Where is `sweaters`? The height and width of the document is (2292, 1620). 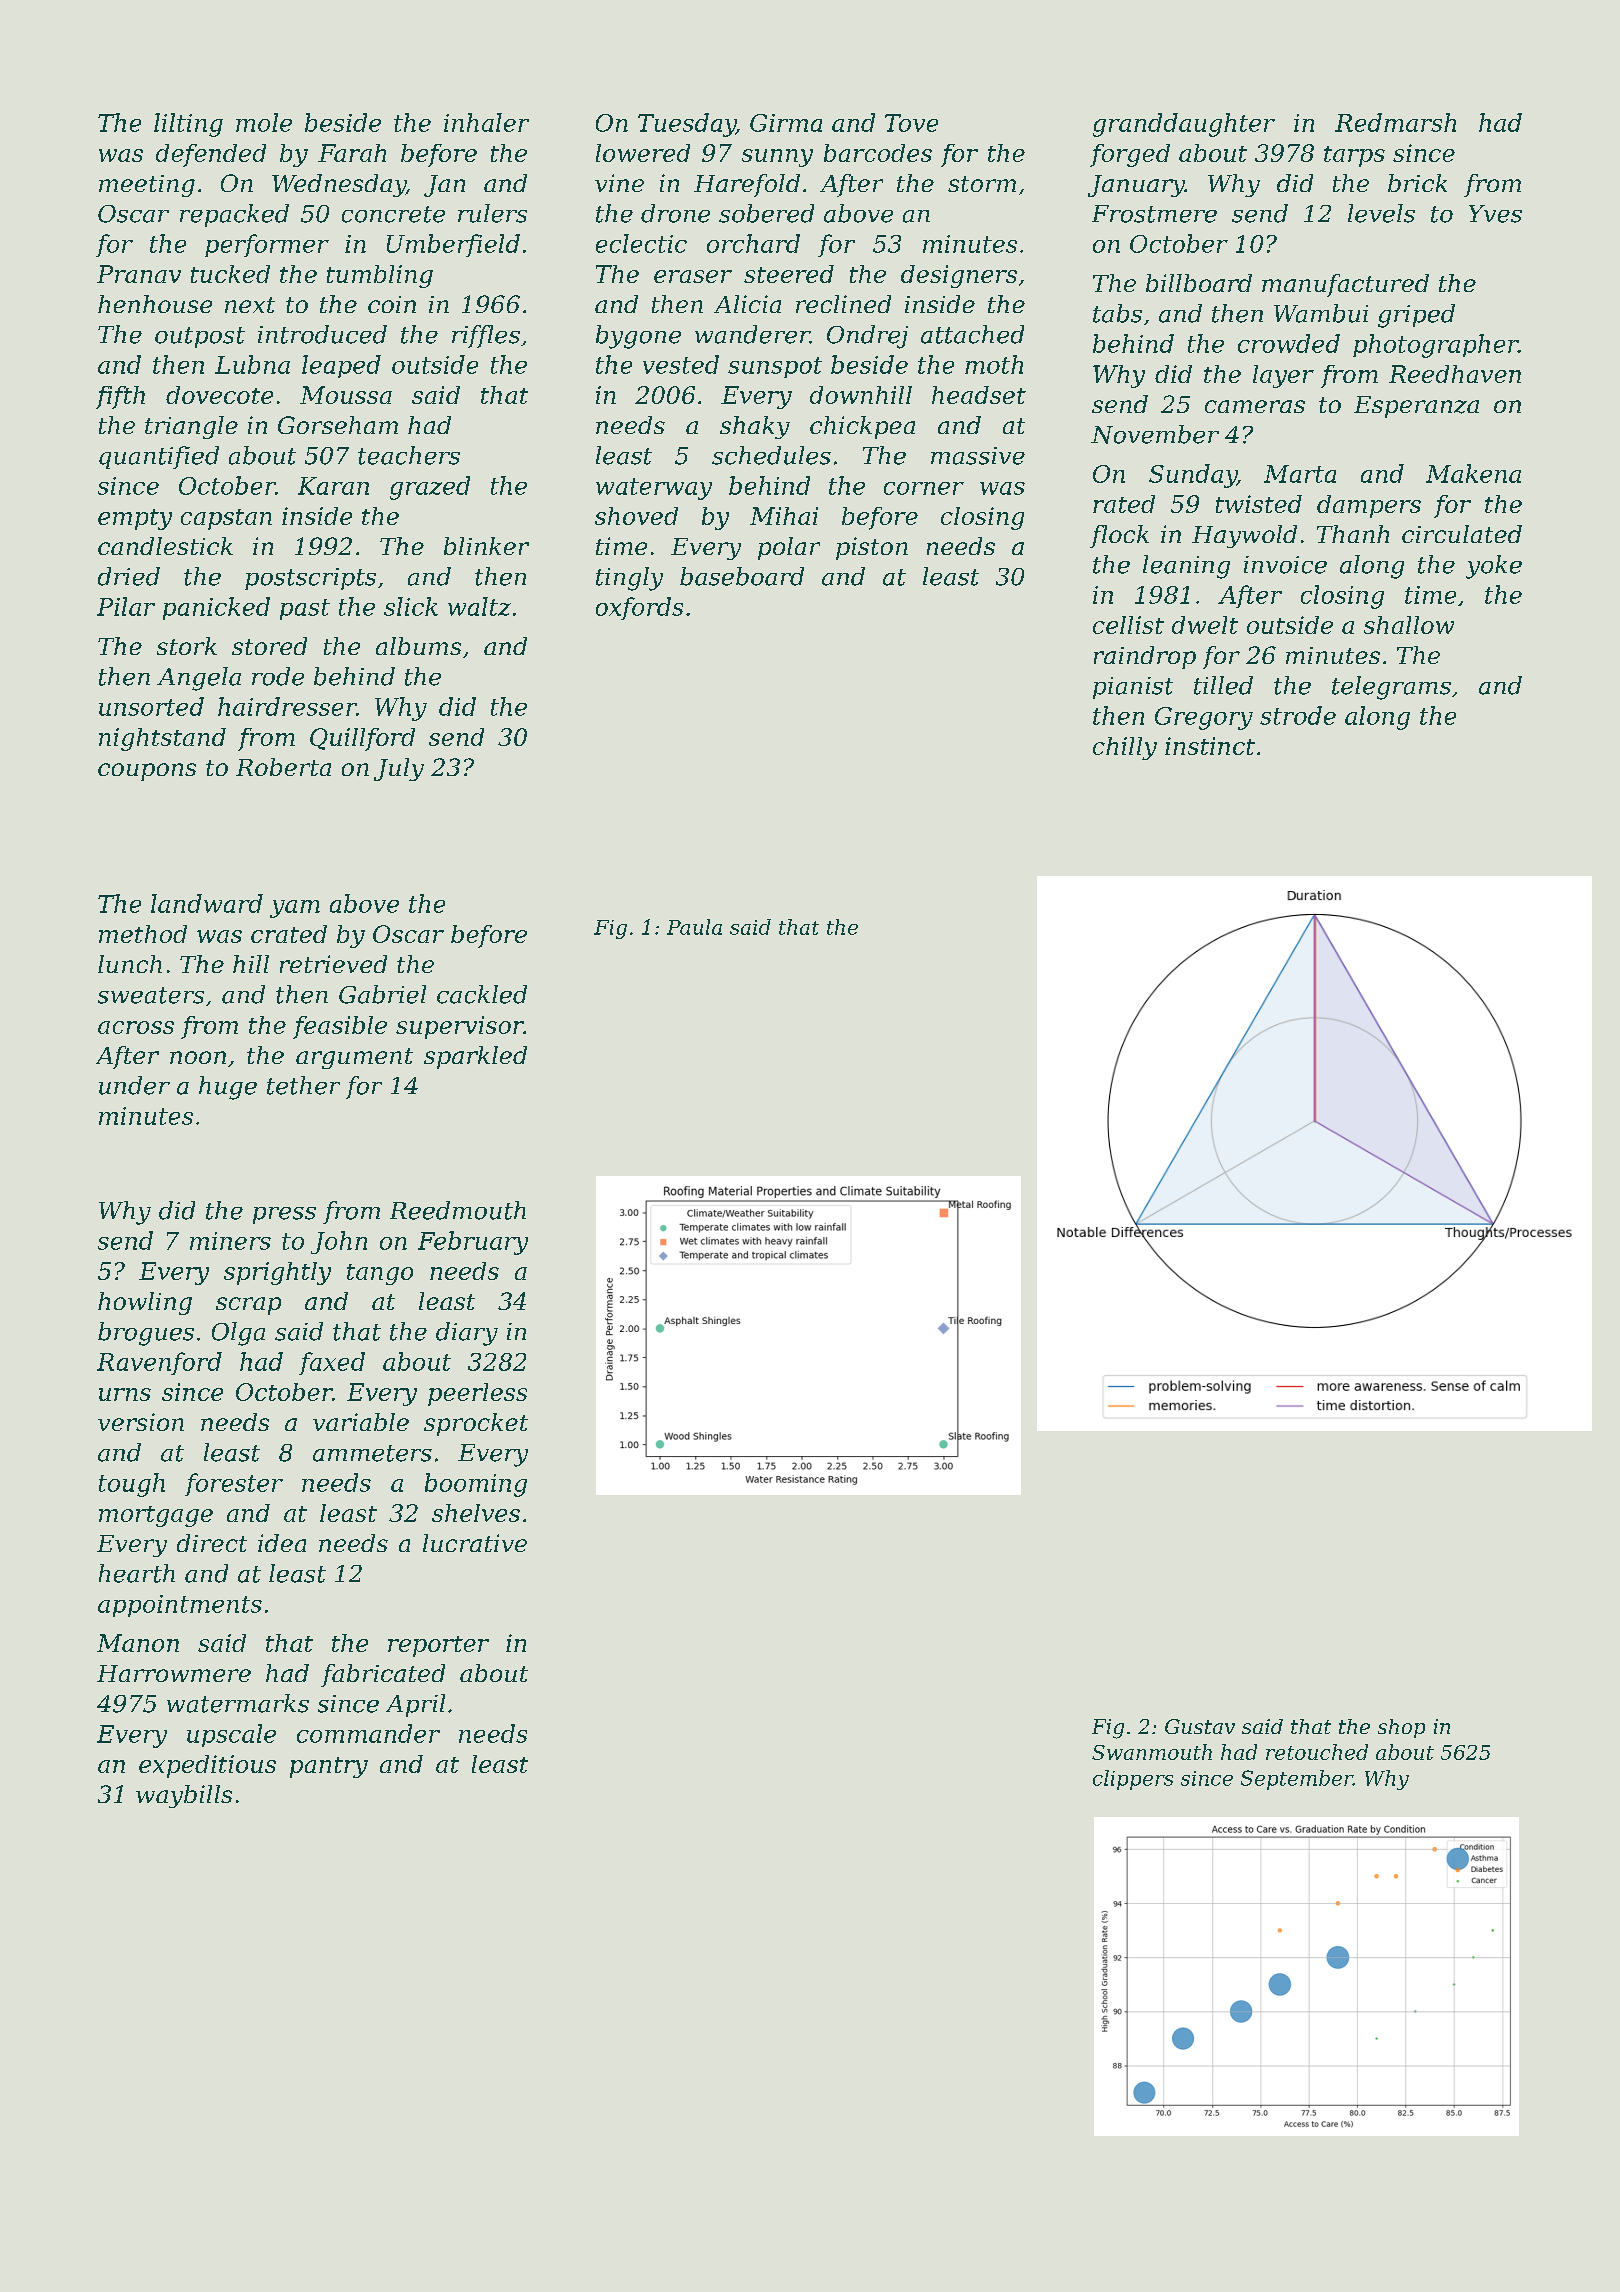 sweaters is located at coordinates (151, 995).
